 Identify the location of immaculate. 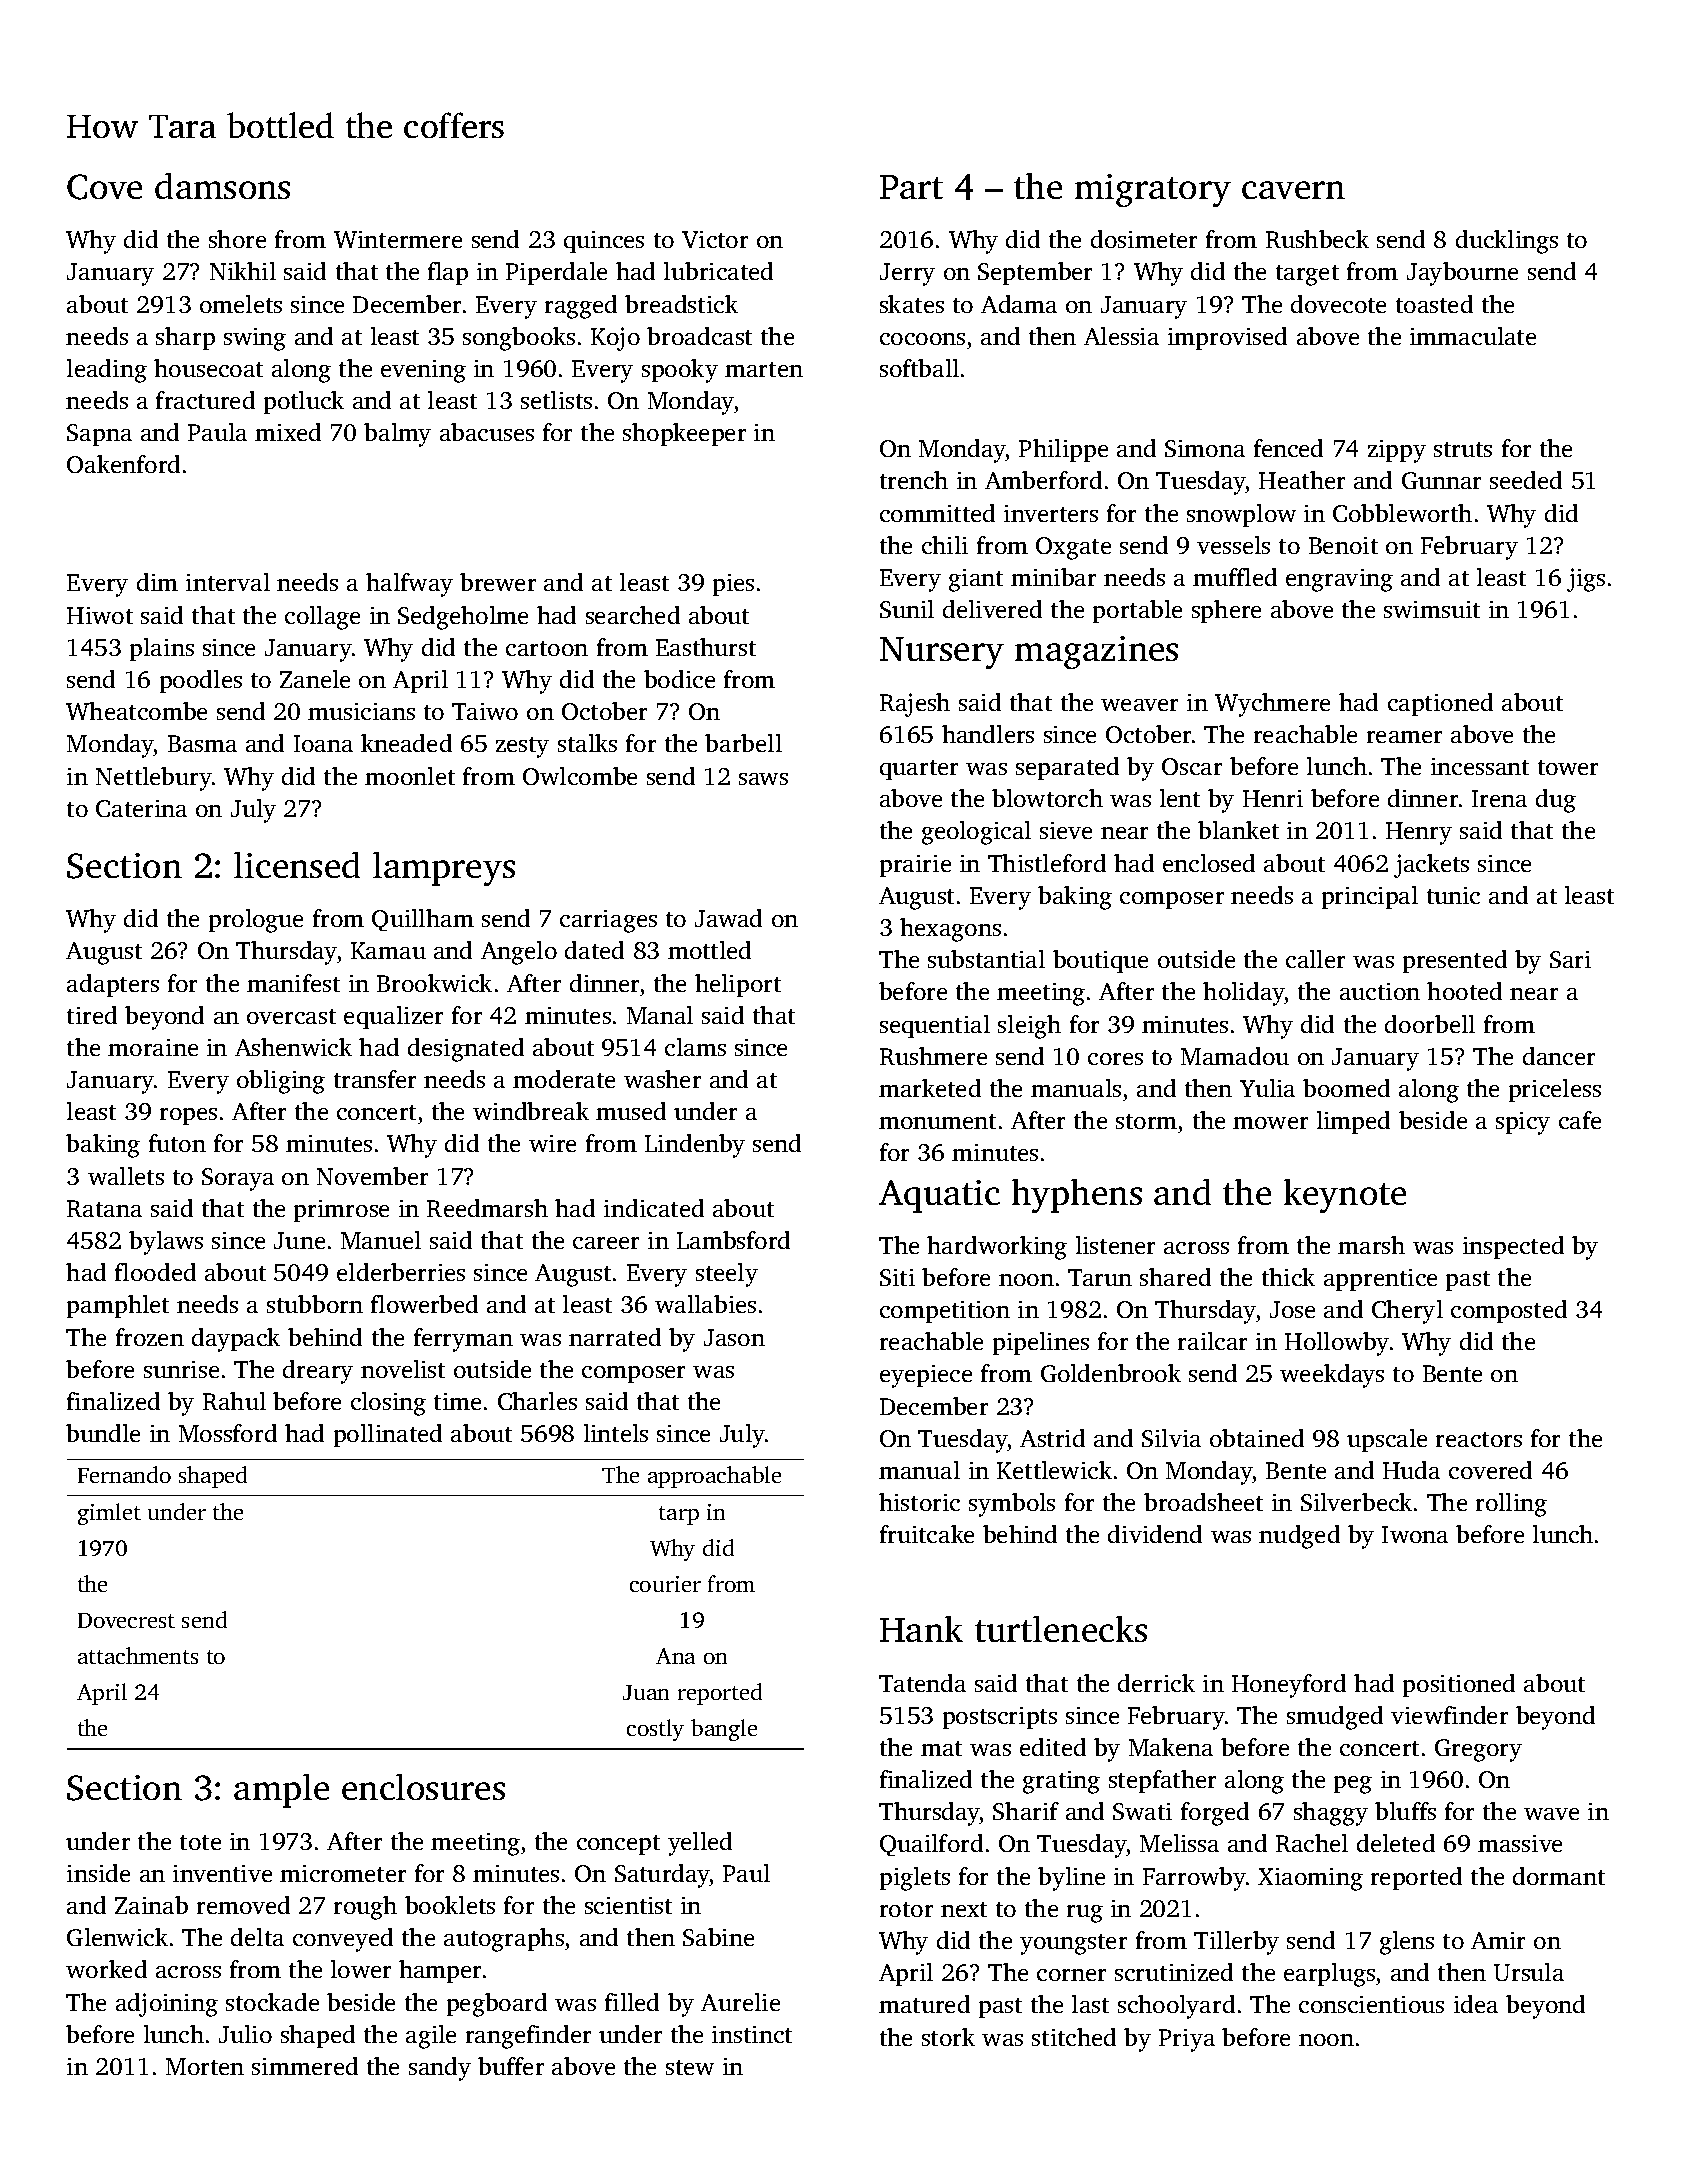
(1473, 336).
